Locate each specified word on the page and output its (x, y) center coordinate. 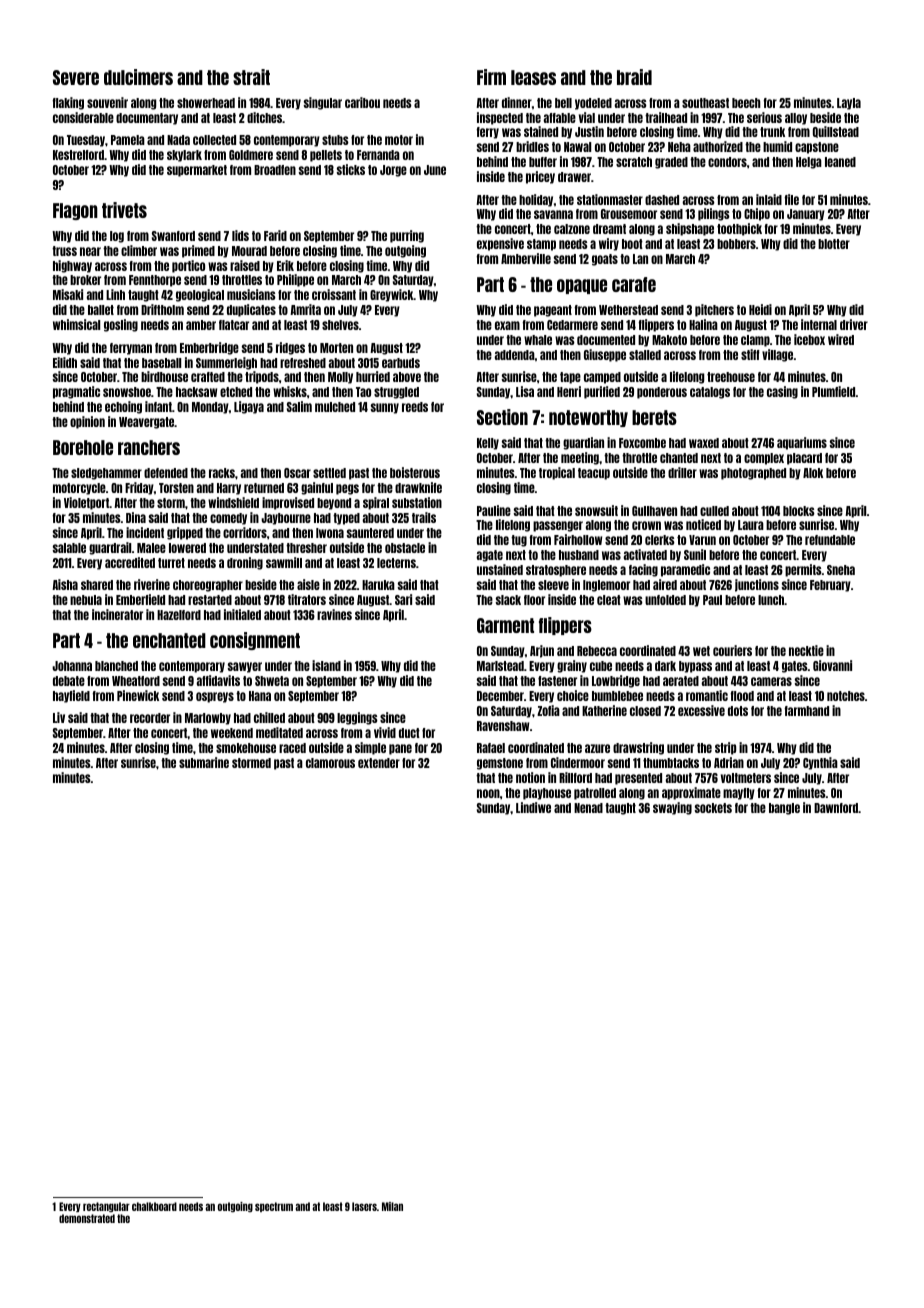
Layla (849, 104)
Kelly (488, 444)
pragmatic (76, 392)
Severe (76, 77)
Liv (59, 717)
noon (488, 793)
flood (742, 696)
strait (251, 77)
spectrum (274, 1207)
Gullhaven (654, 511)
